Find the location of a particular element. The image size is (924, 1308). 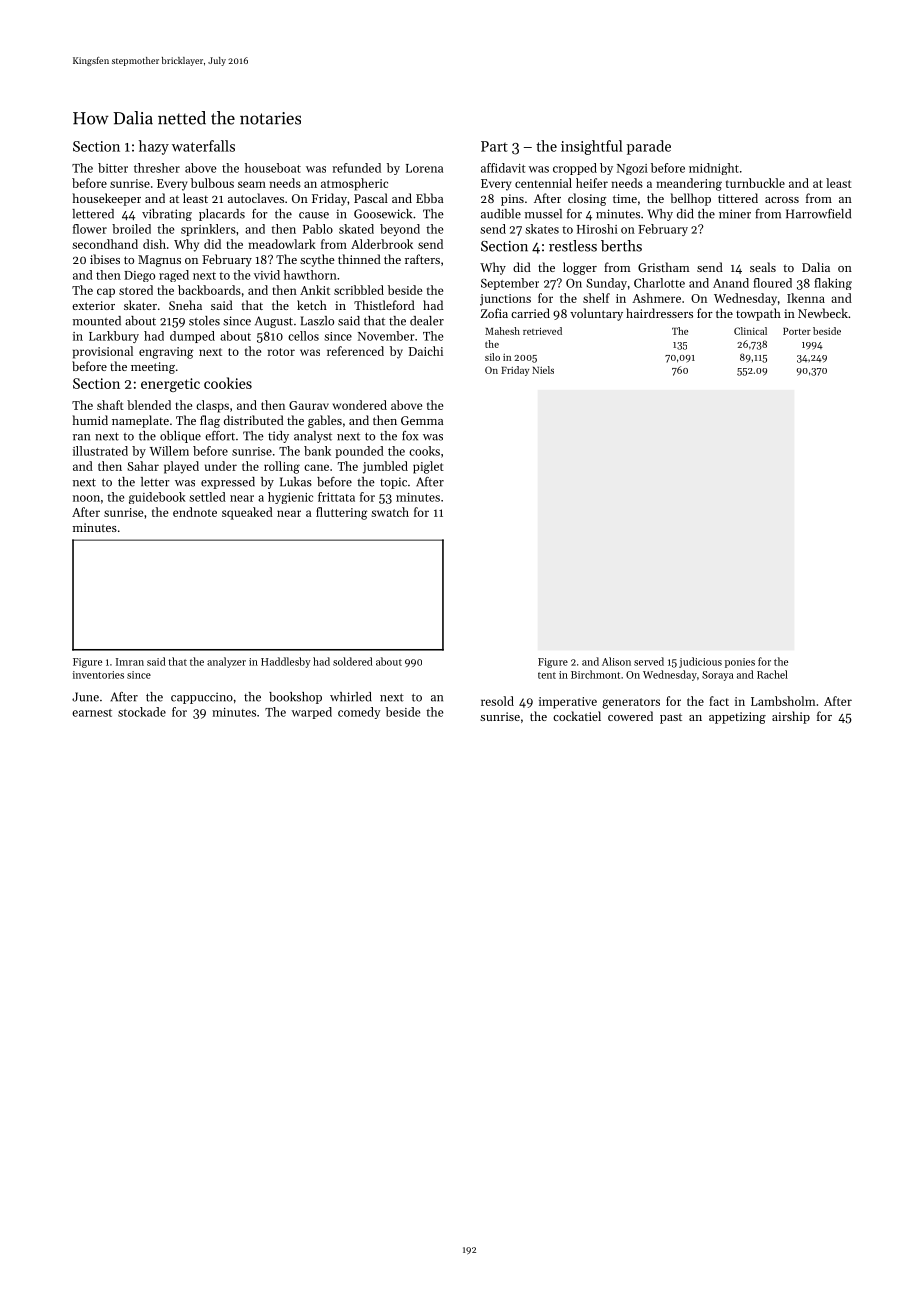

warped is located at coordinates (312, 713).
